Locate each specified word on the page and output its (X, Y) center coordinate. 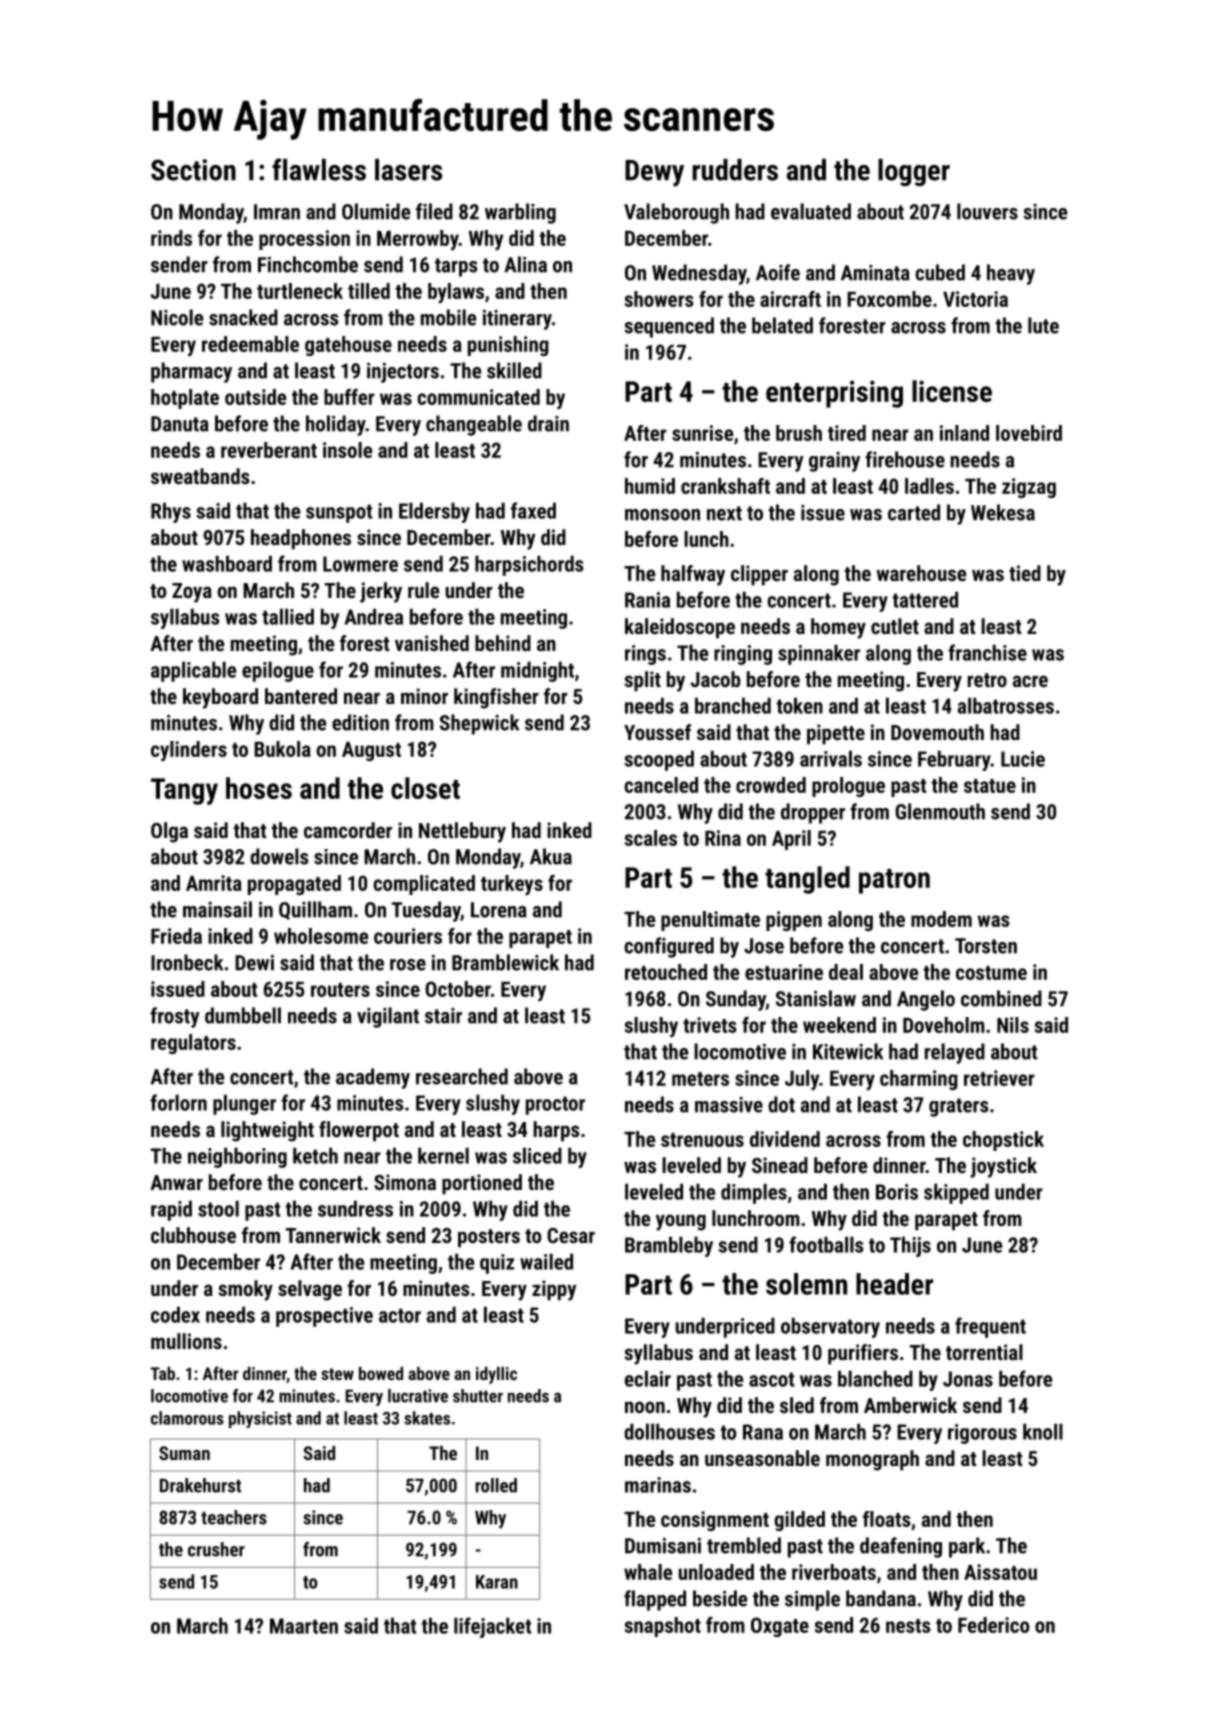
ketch (315, 1155)
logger (914, 172)
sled (797, 1405)
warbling (520, 213)
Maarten (304, 1626)
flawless (319, 169)
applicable (193, 671)
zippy (554, 1290)
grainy (834, 462)
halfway (693, 575)
